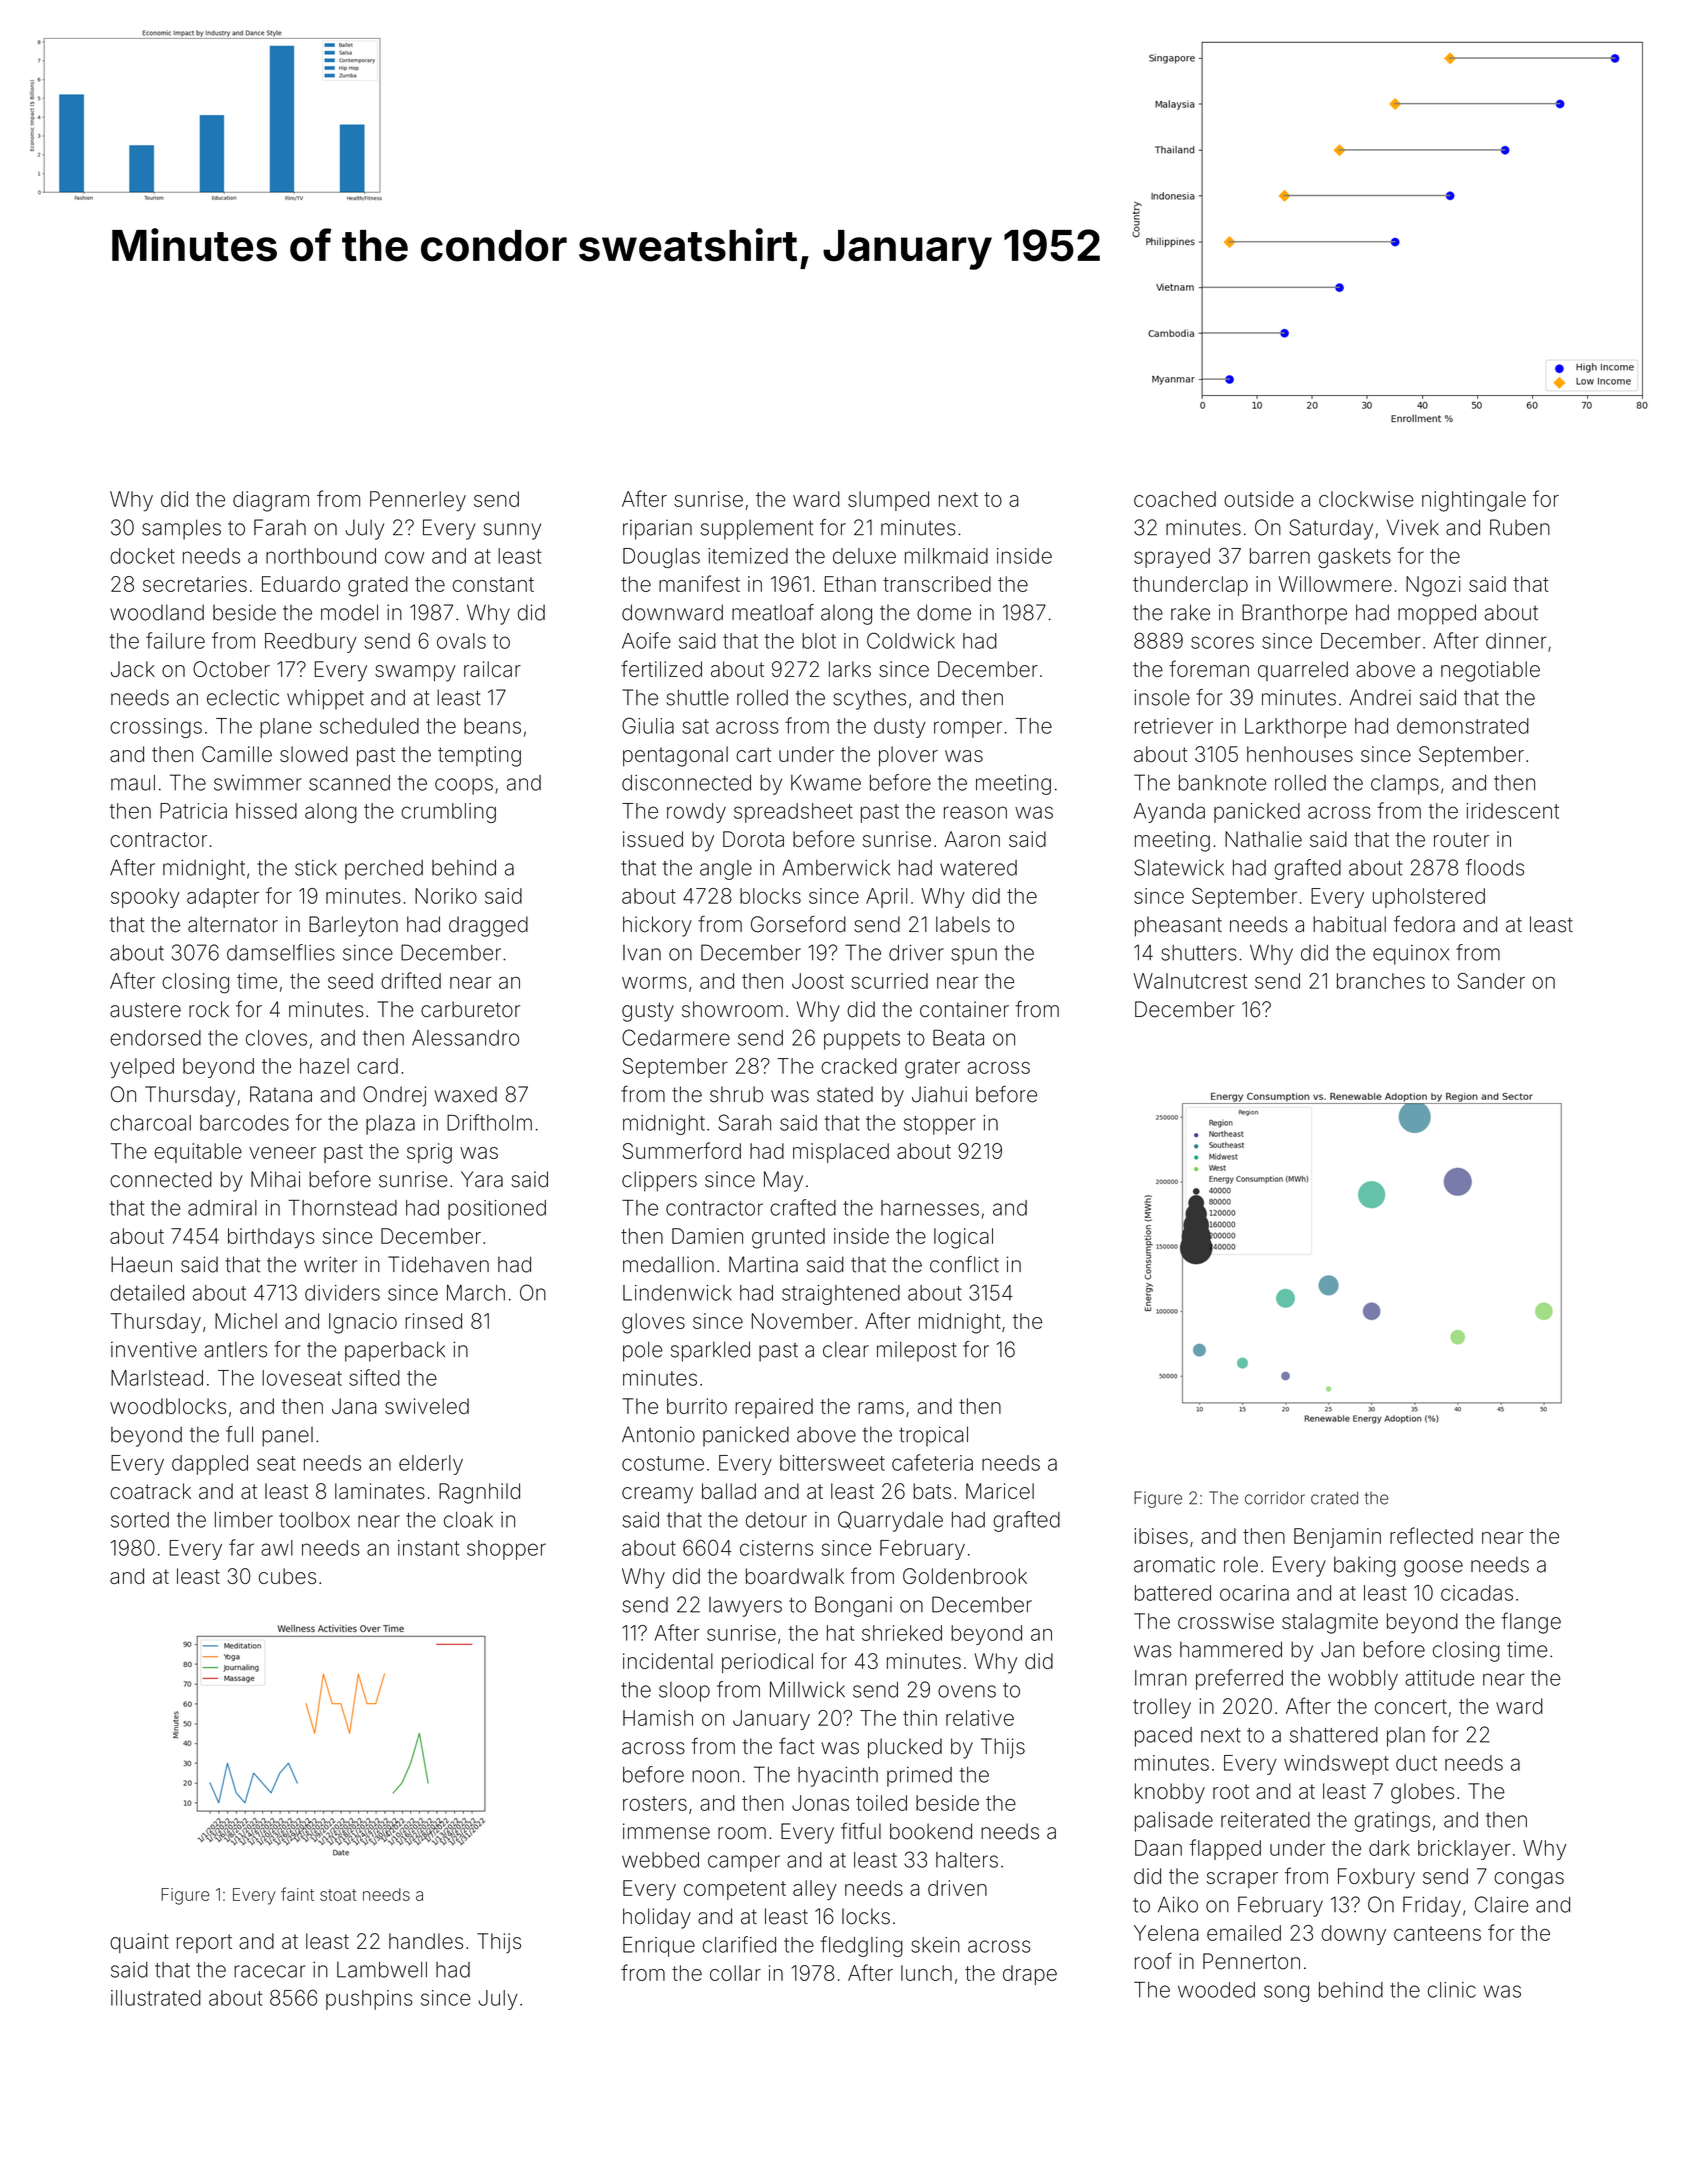 This screenshot has width=1683, height=2178. What do you see at coordinates (1241, 1564) in the screenshot?
I see `role` at bounding box center [1241, 1564].
